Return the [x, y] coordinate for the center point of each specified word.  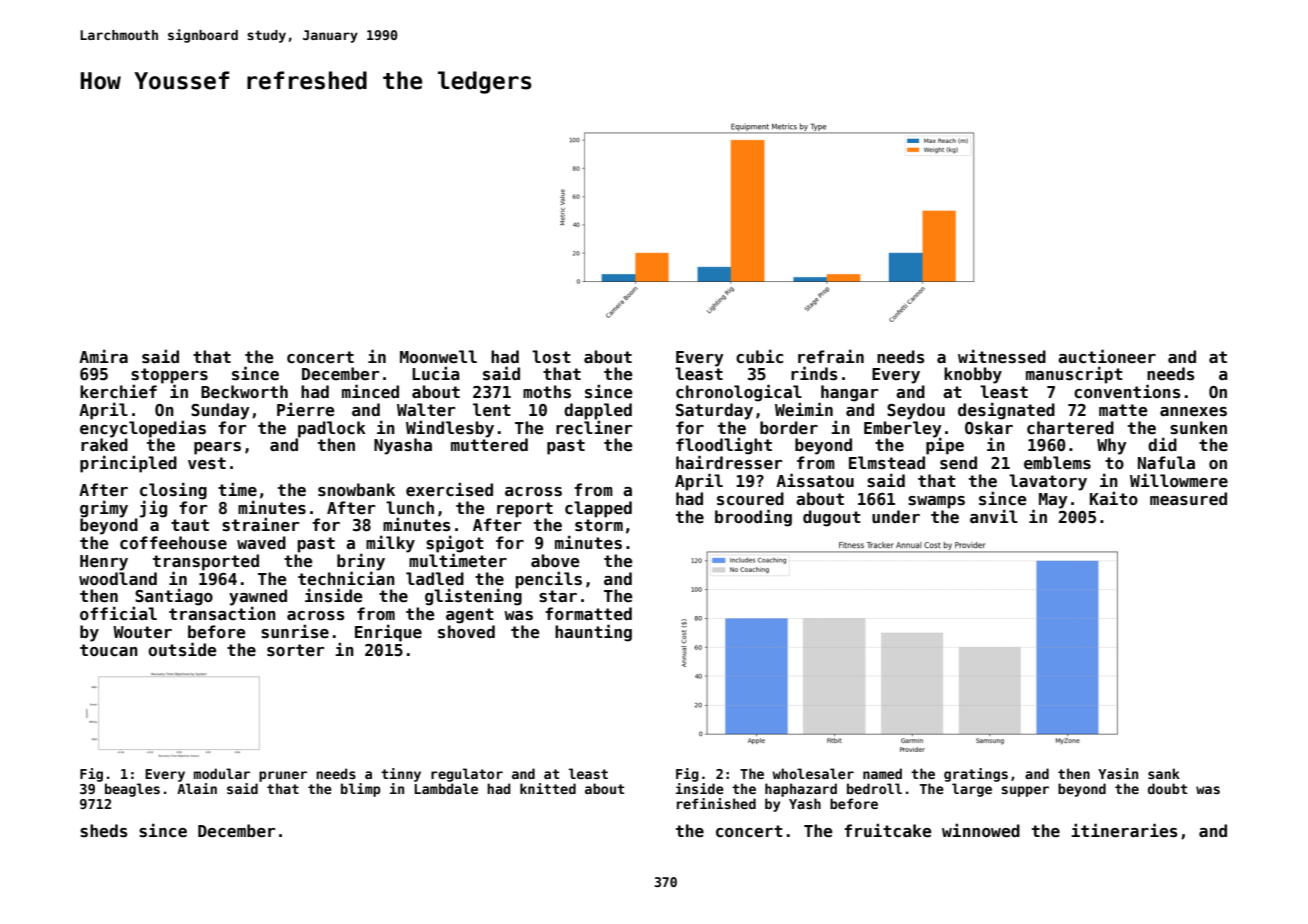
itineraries [1124, 830]
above [555, 561]
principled [128, 464]
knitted [548, 788]
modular [222, 773]
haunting [593, 633]
